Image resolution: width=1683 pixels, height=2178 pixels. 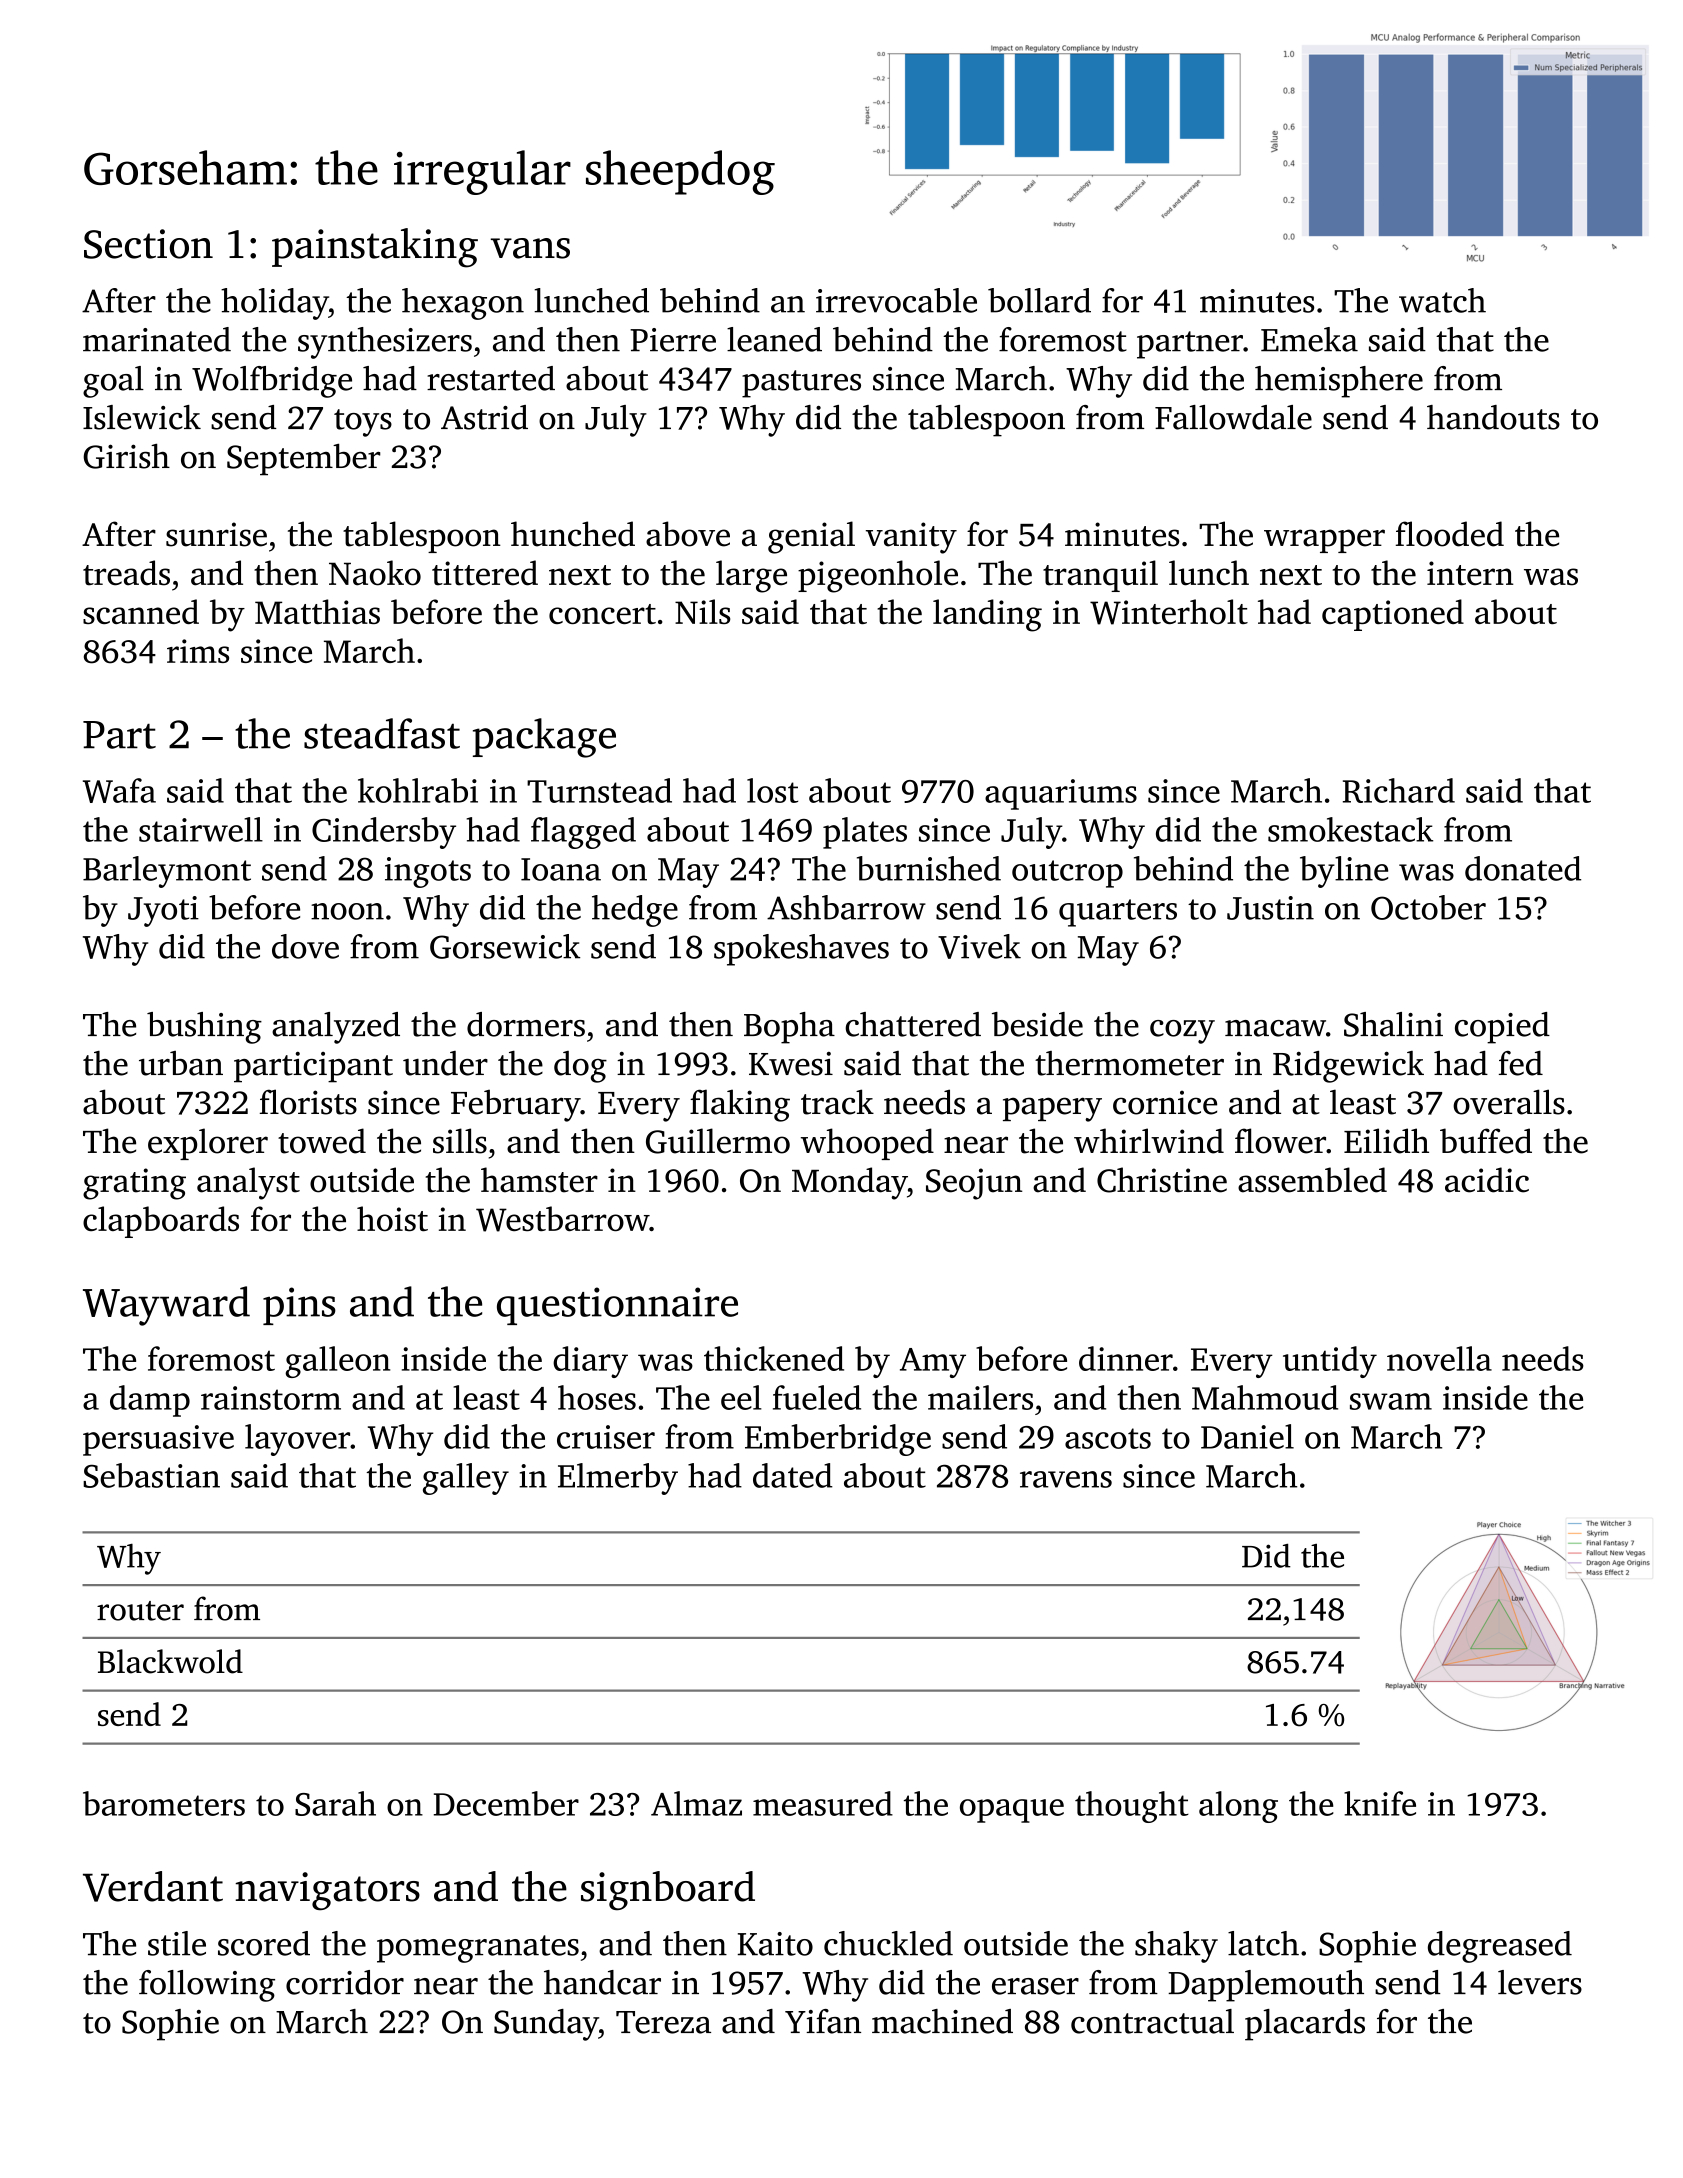 I want to click on pins, so click(x=299, y=1306).
